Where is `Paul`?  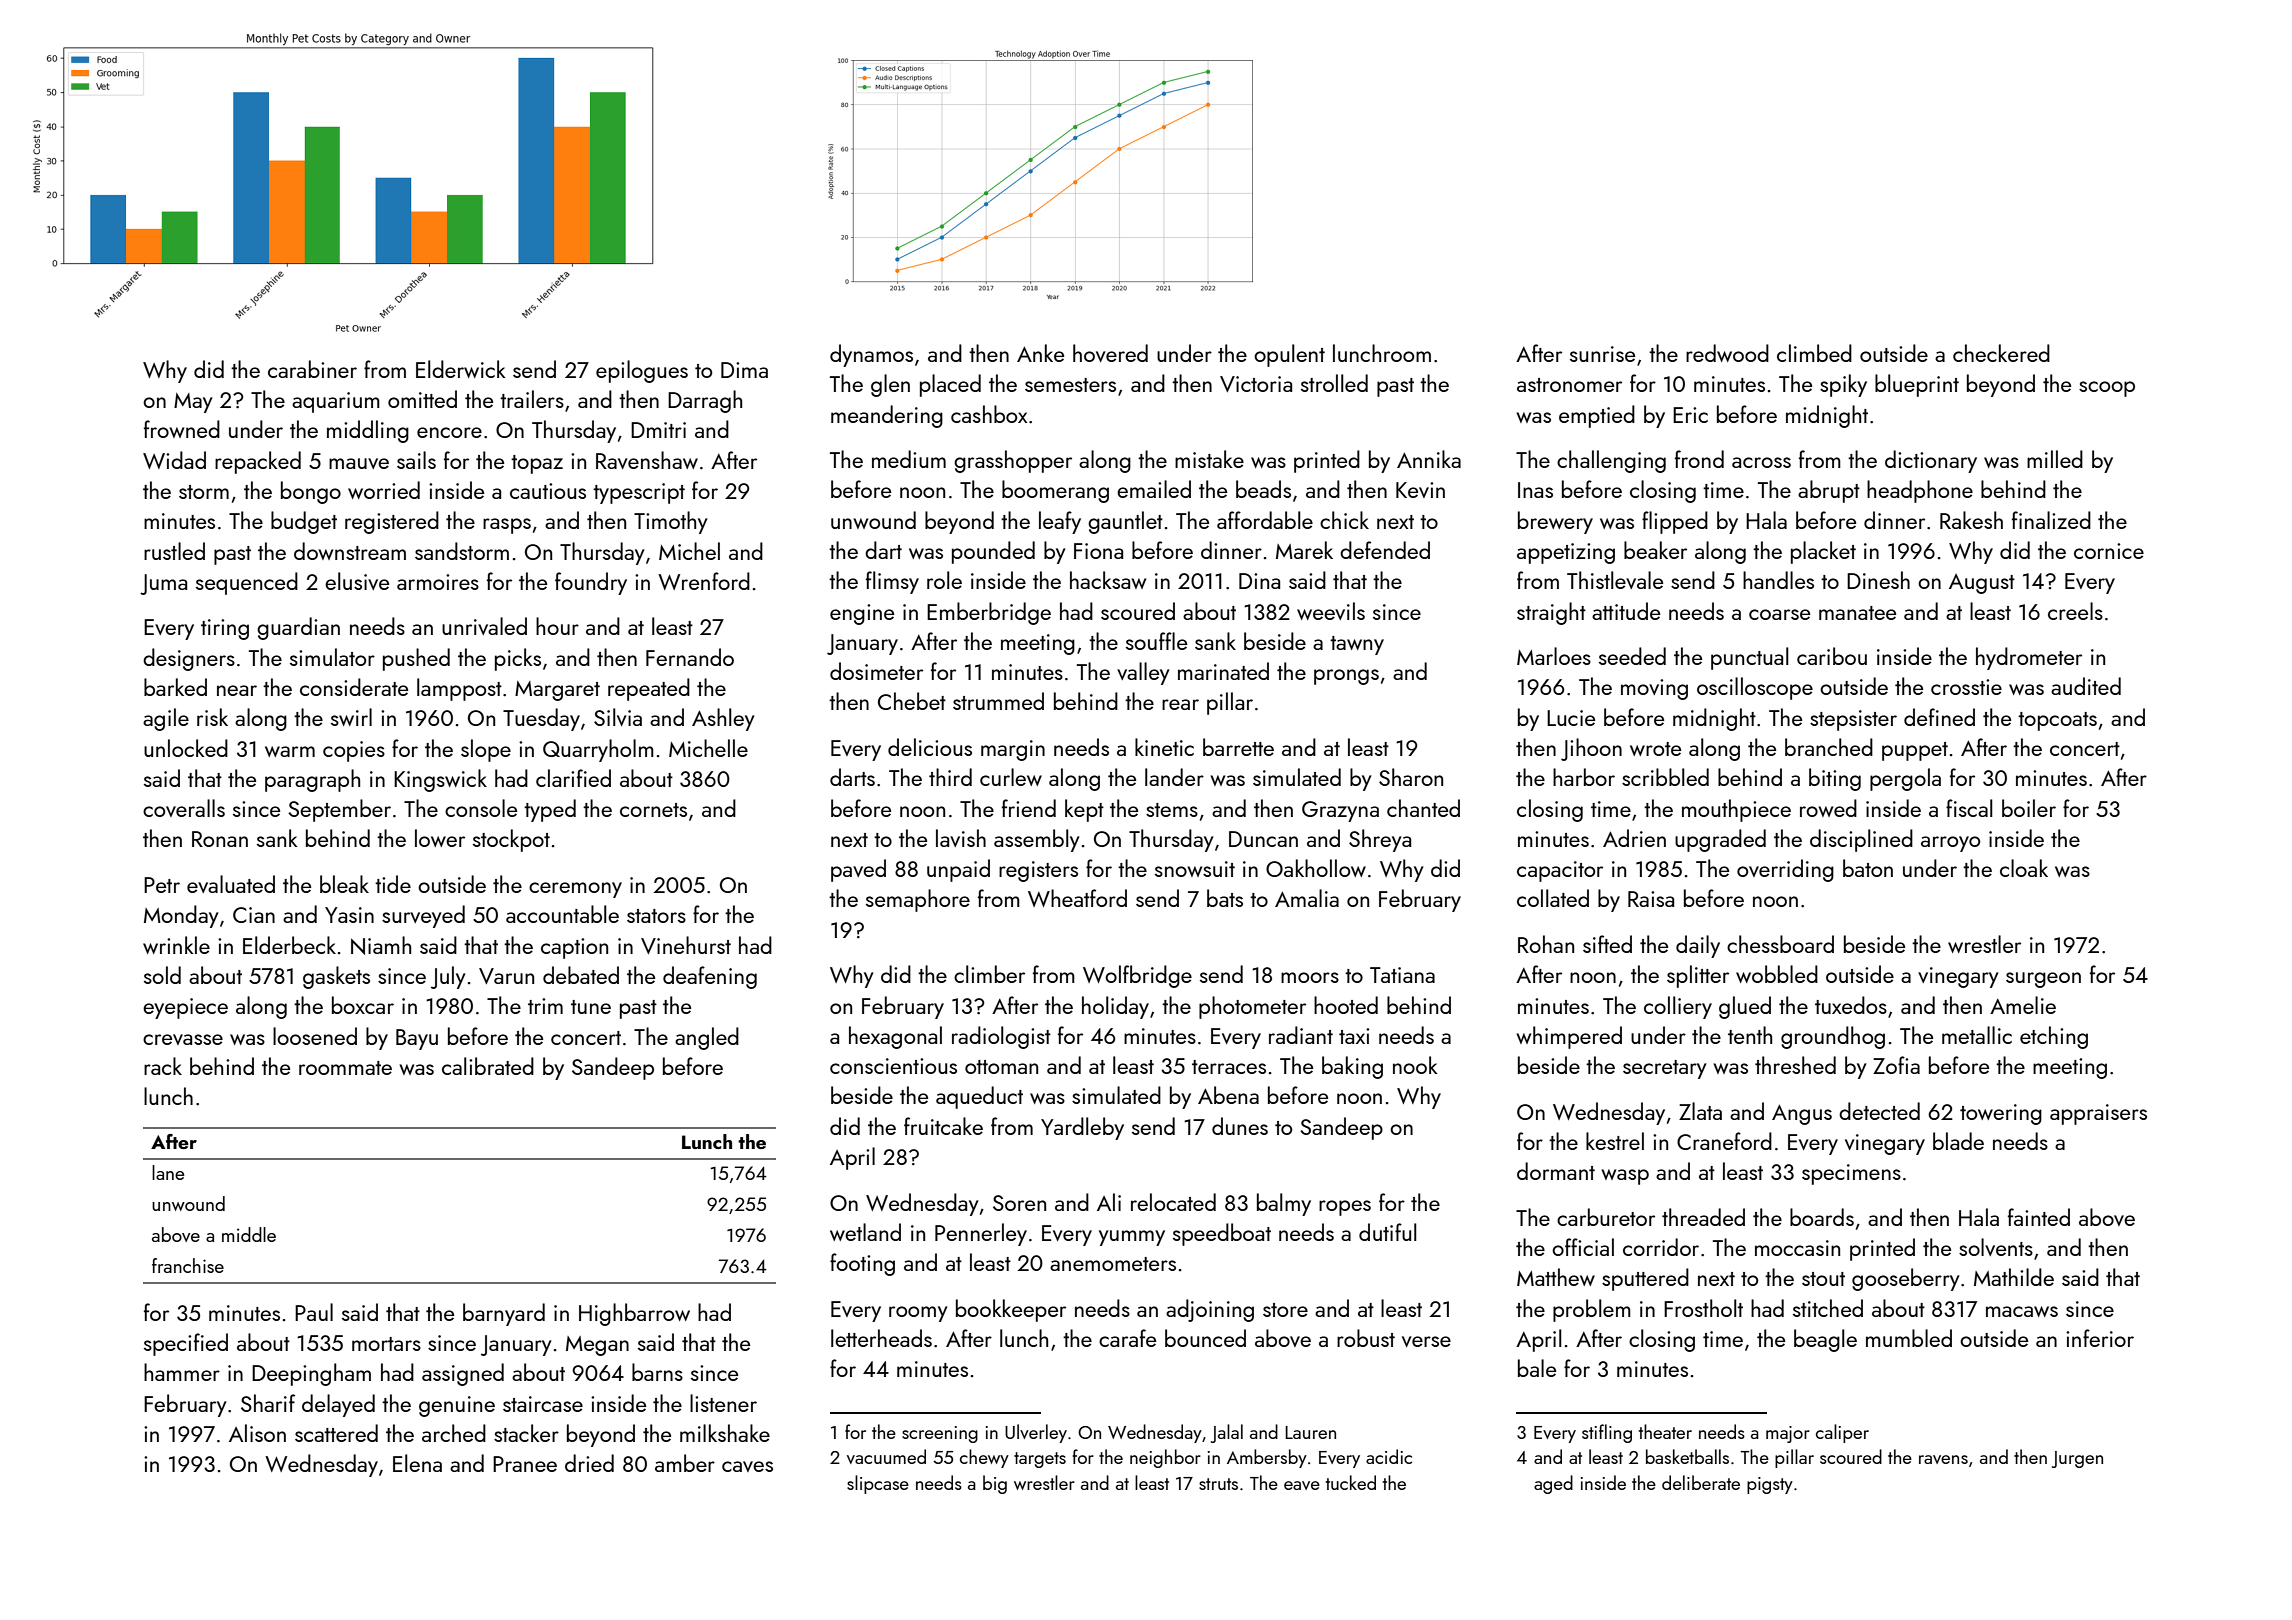 Paul is located at coordinates (314, 1312).
